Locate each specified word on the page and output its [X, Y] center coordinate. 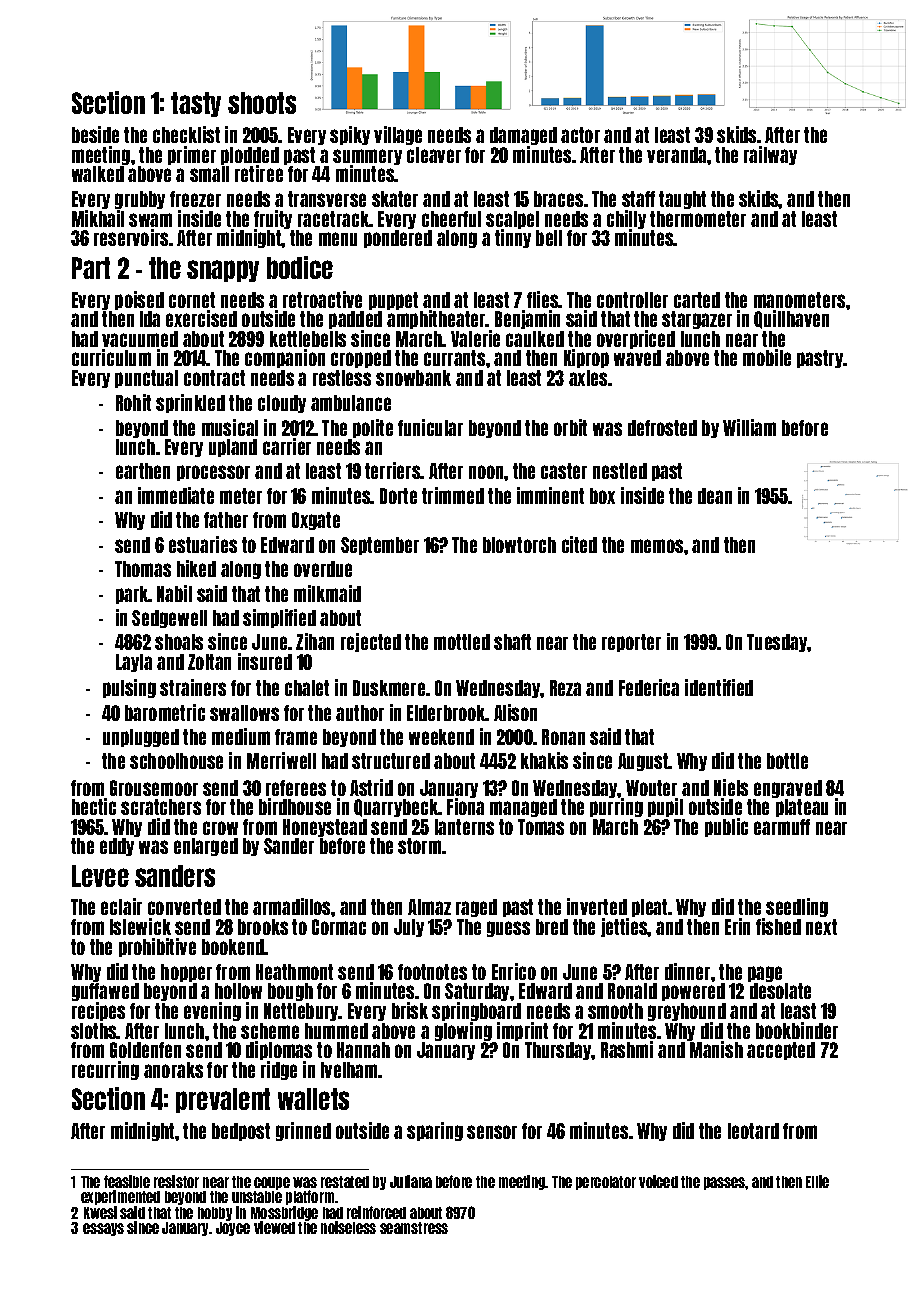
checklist [186, 134]
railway [770, 155]
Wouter [651, 788]
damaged [523, 136]
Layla [134, 663]
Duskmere [389, 688]
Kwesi [100, 1212]
